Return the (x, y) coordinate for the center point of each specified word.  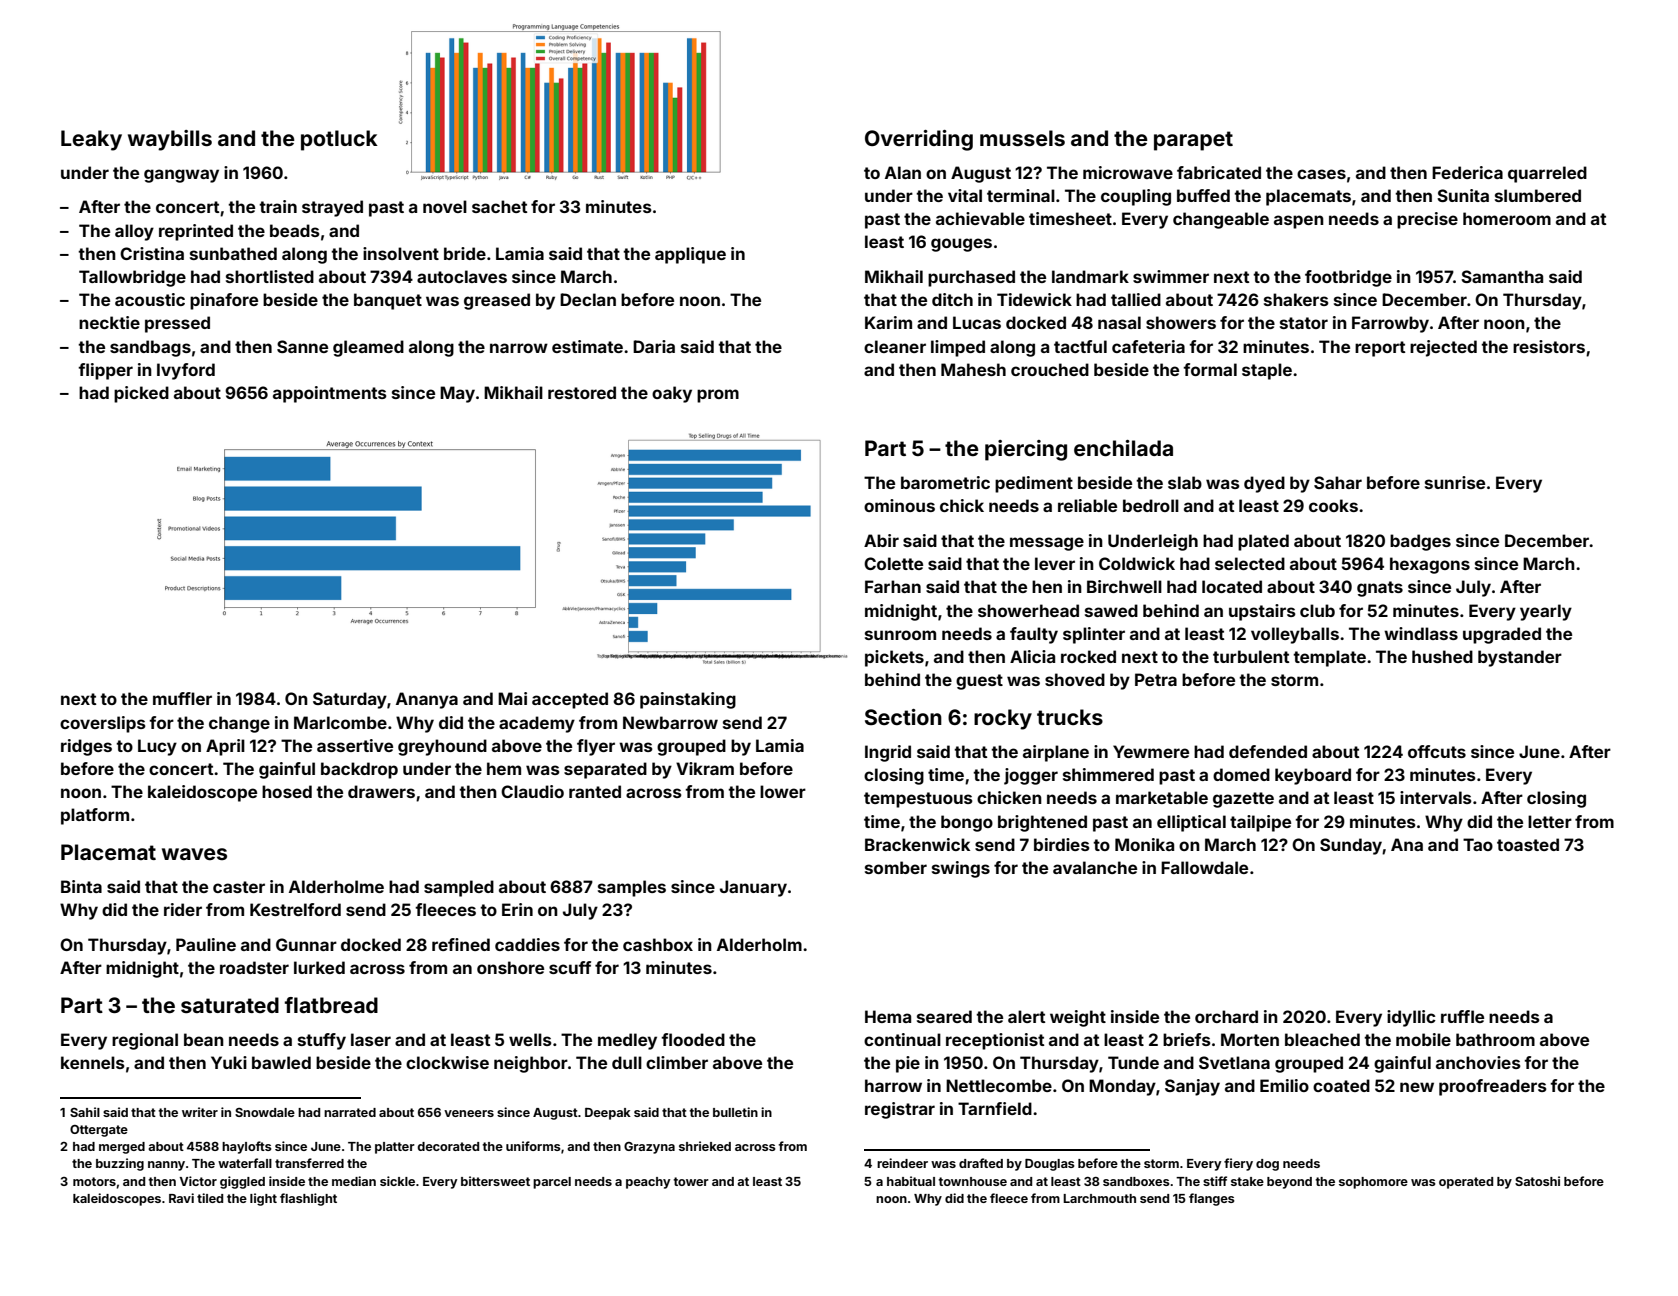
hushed (1442, 656)
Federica (1467, 172)
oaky (672, 394)
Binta (81, 886)
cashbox (658, 944)
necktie (109, 322)
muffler (182, 698)
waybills (170, 140)
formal (1210, 369)
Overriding (919, 140)
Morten (1250, 1039)
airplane (1056, 753)
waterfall (245, 1163)
